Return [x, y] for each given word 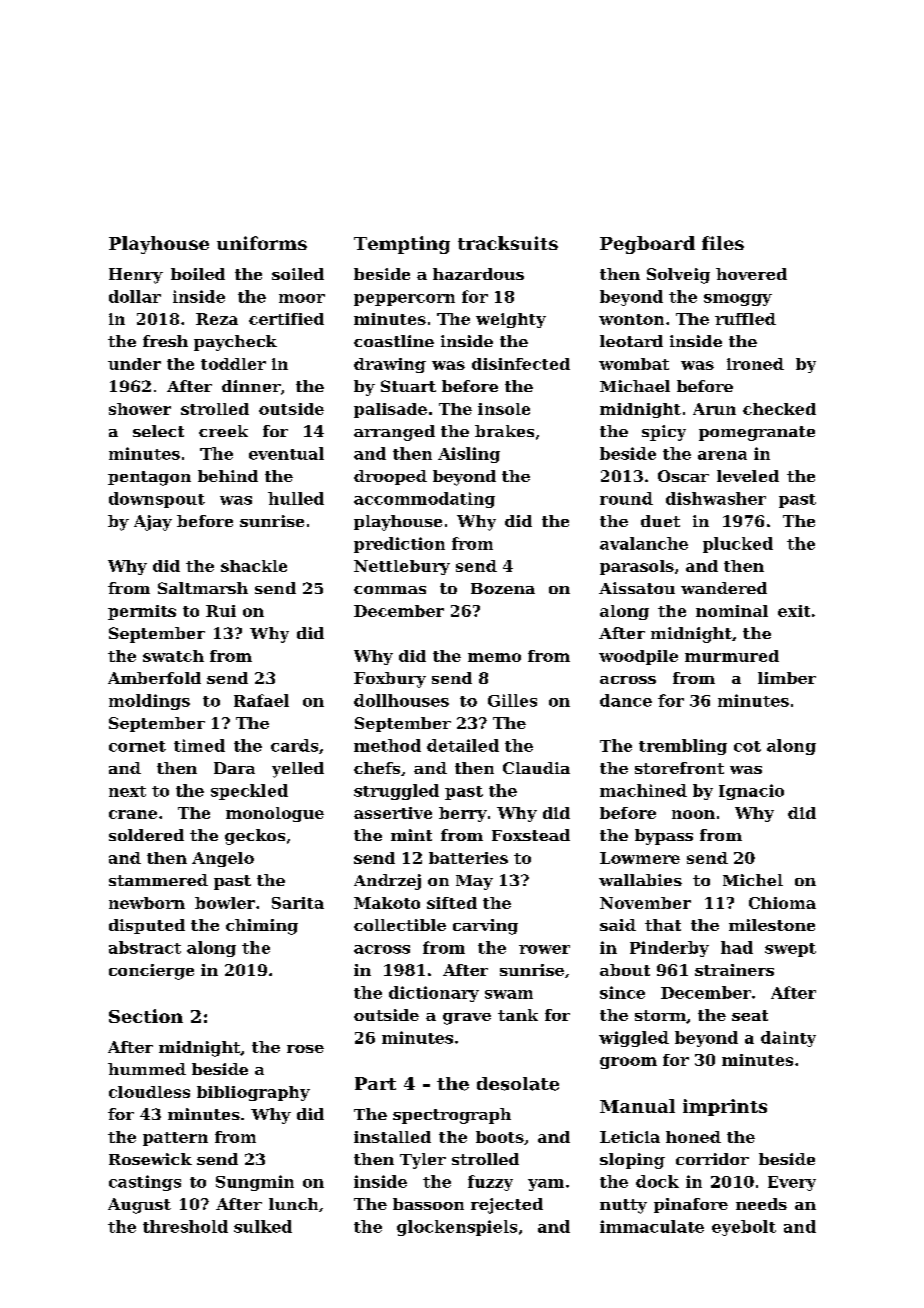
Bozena [503, 588]
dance [626, 700]
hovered [751, 274]
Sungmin [255, 1183]
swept [790, 950]
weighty [511, 320]
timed [199, 745]
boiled [198, 274]
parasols [637, 567]
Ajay [153, 523]
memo [494, 657]
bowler [225, 903]
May [474, 882]
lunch [293, 1204]
